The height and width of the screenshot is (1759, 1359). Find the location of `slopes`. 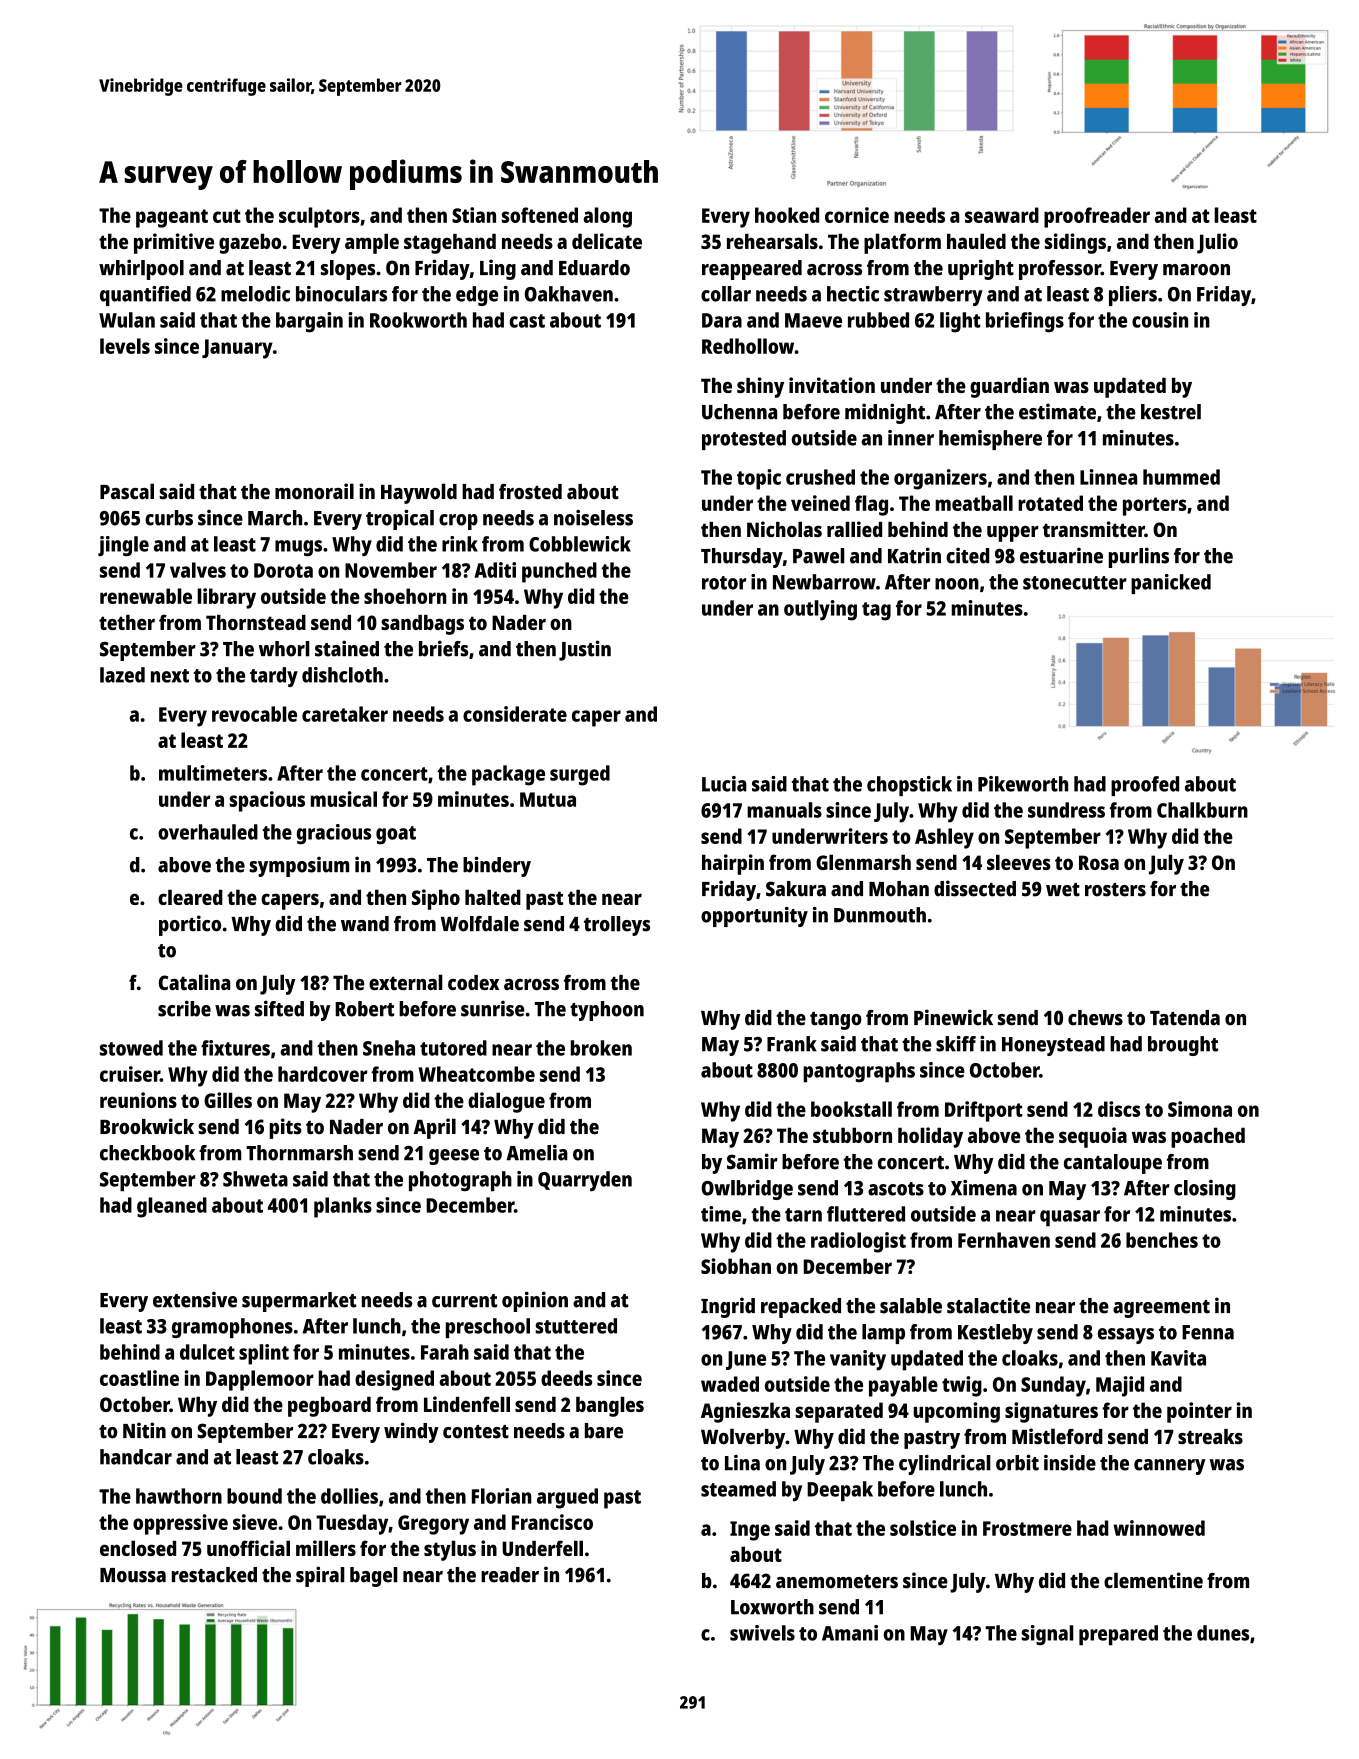

slopes is located at coordinates (348, 270).
